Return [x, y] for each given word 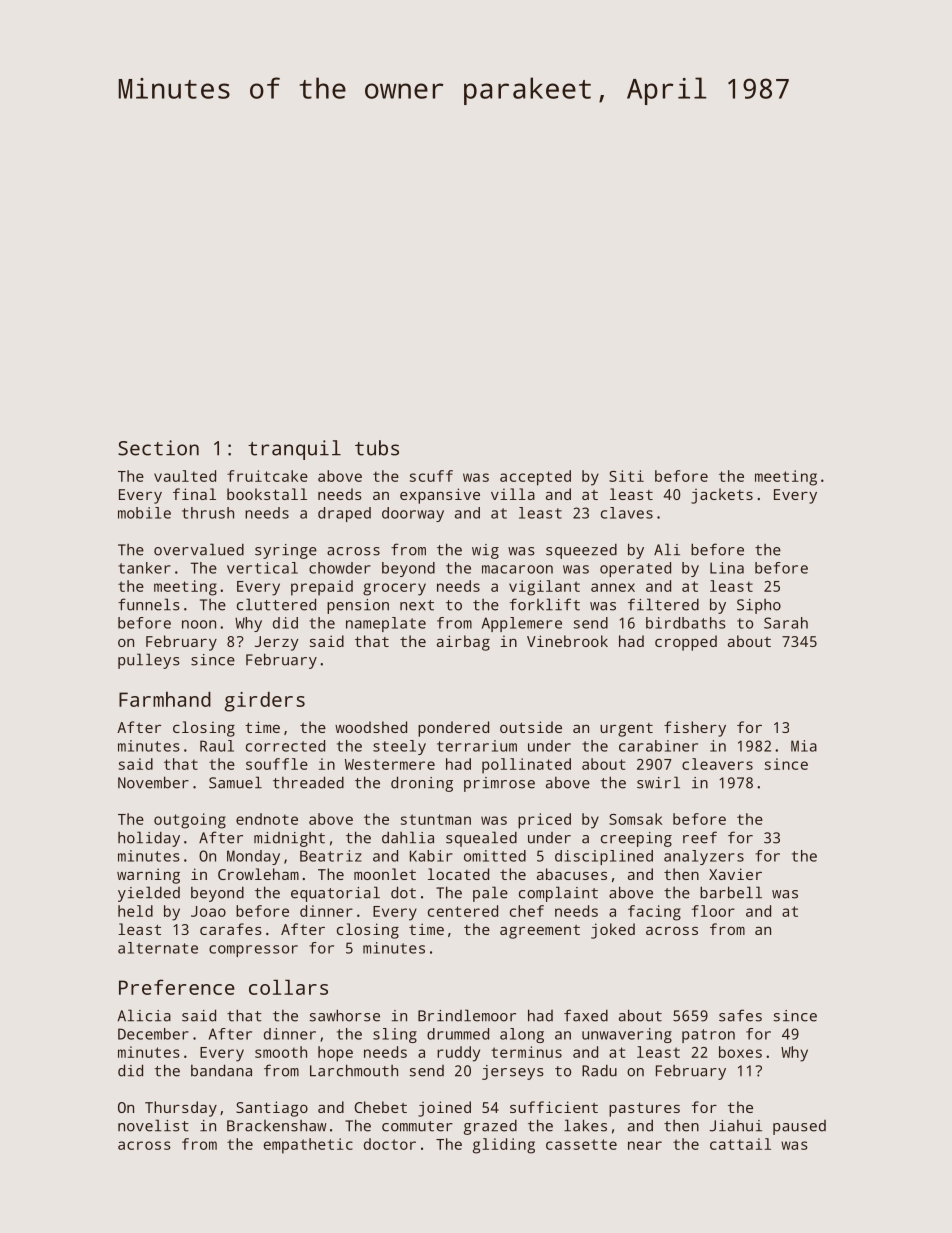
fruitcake [267, 476]
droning [422, 784]
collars [288, 987]
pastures [644, 1110]
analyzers [704, 857]
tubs [377, 448]
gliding [504, 1146]
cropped [686, 643]
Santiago [272, 1109]
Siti [626, 476]
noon [199, 624]
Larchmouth [354, 1070]
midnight [289, 839]
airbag [463, 643]
